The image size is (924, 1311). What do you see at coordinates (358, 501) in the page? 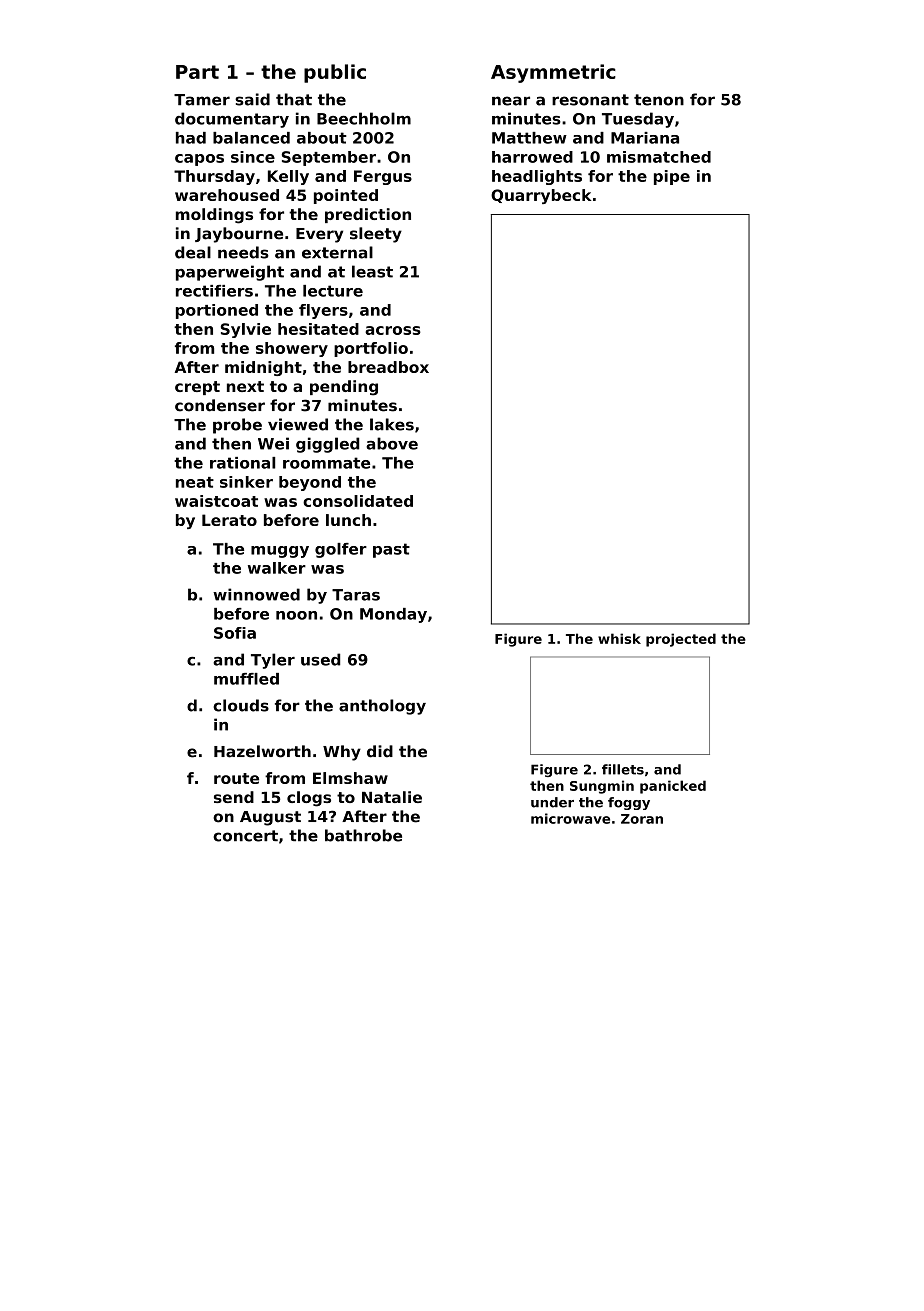
I see `consolidated` at bounding box center [358, 501].
